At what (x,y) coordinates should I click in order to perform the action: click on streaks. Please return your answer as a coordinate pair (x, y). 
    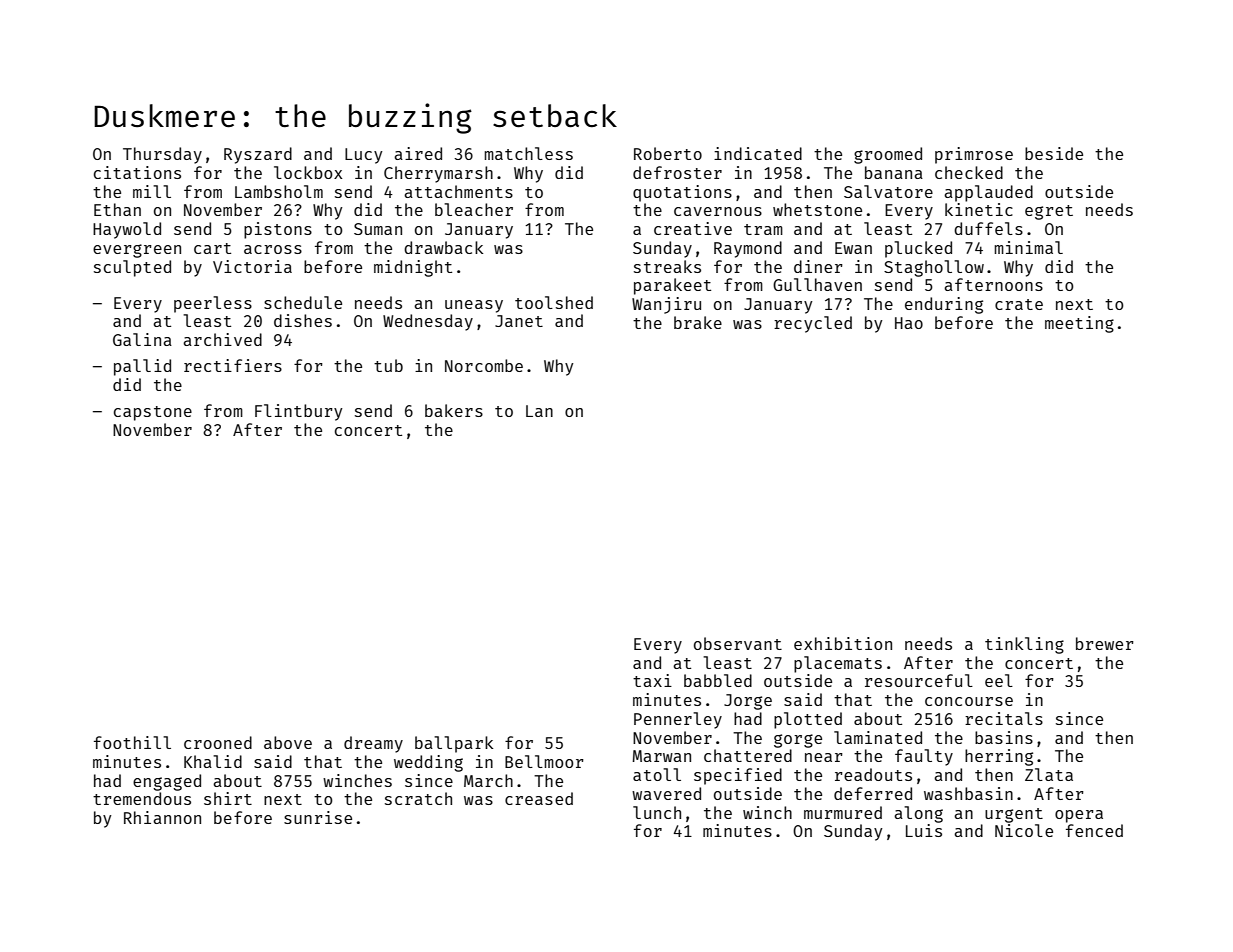
    Looking at the image, I should click on (667, 266).
